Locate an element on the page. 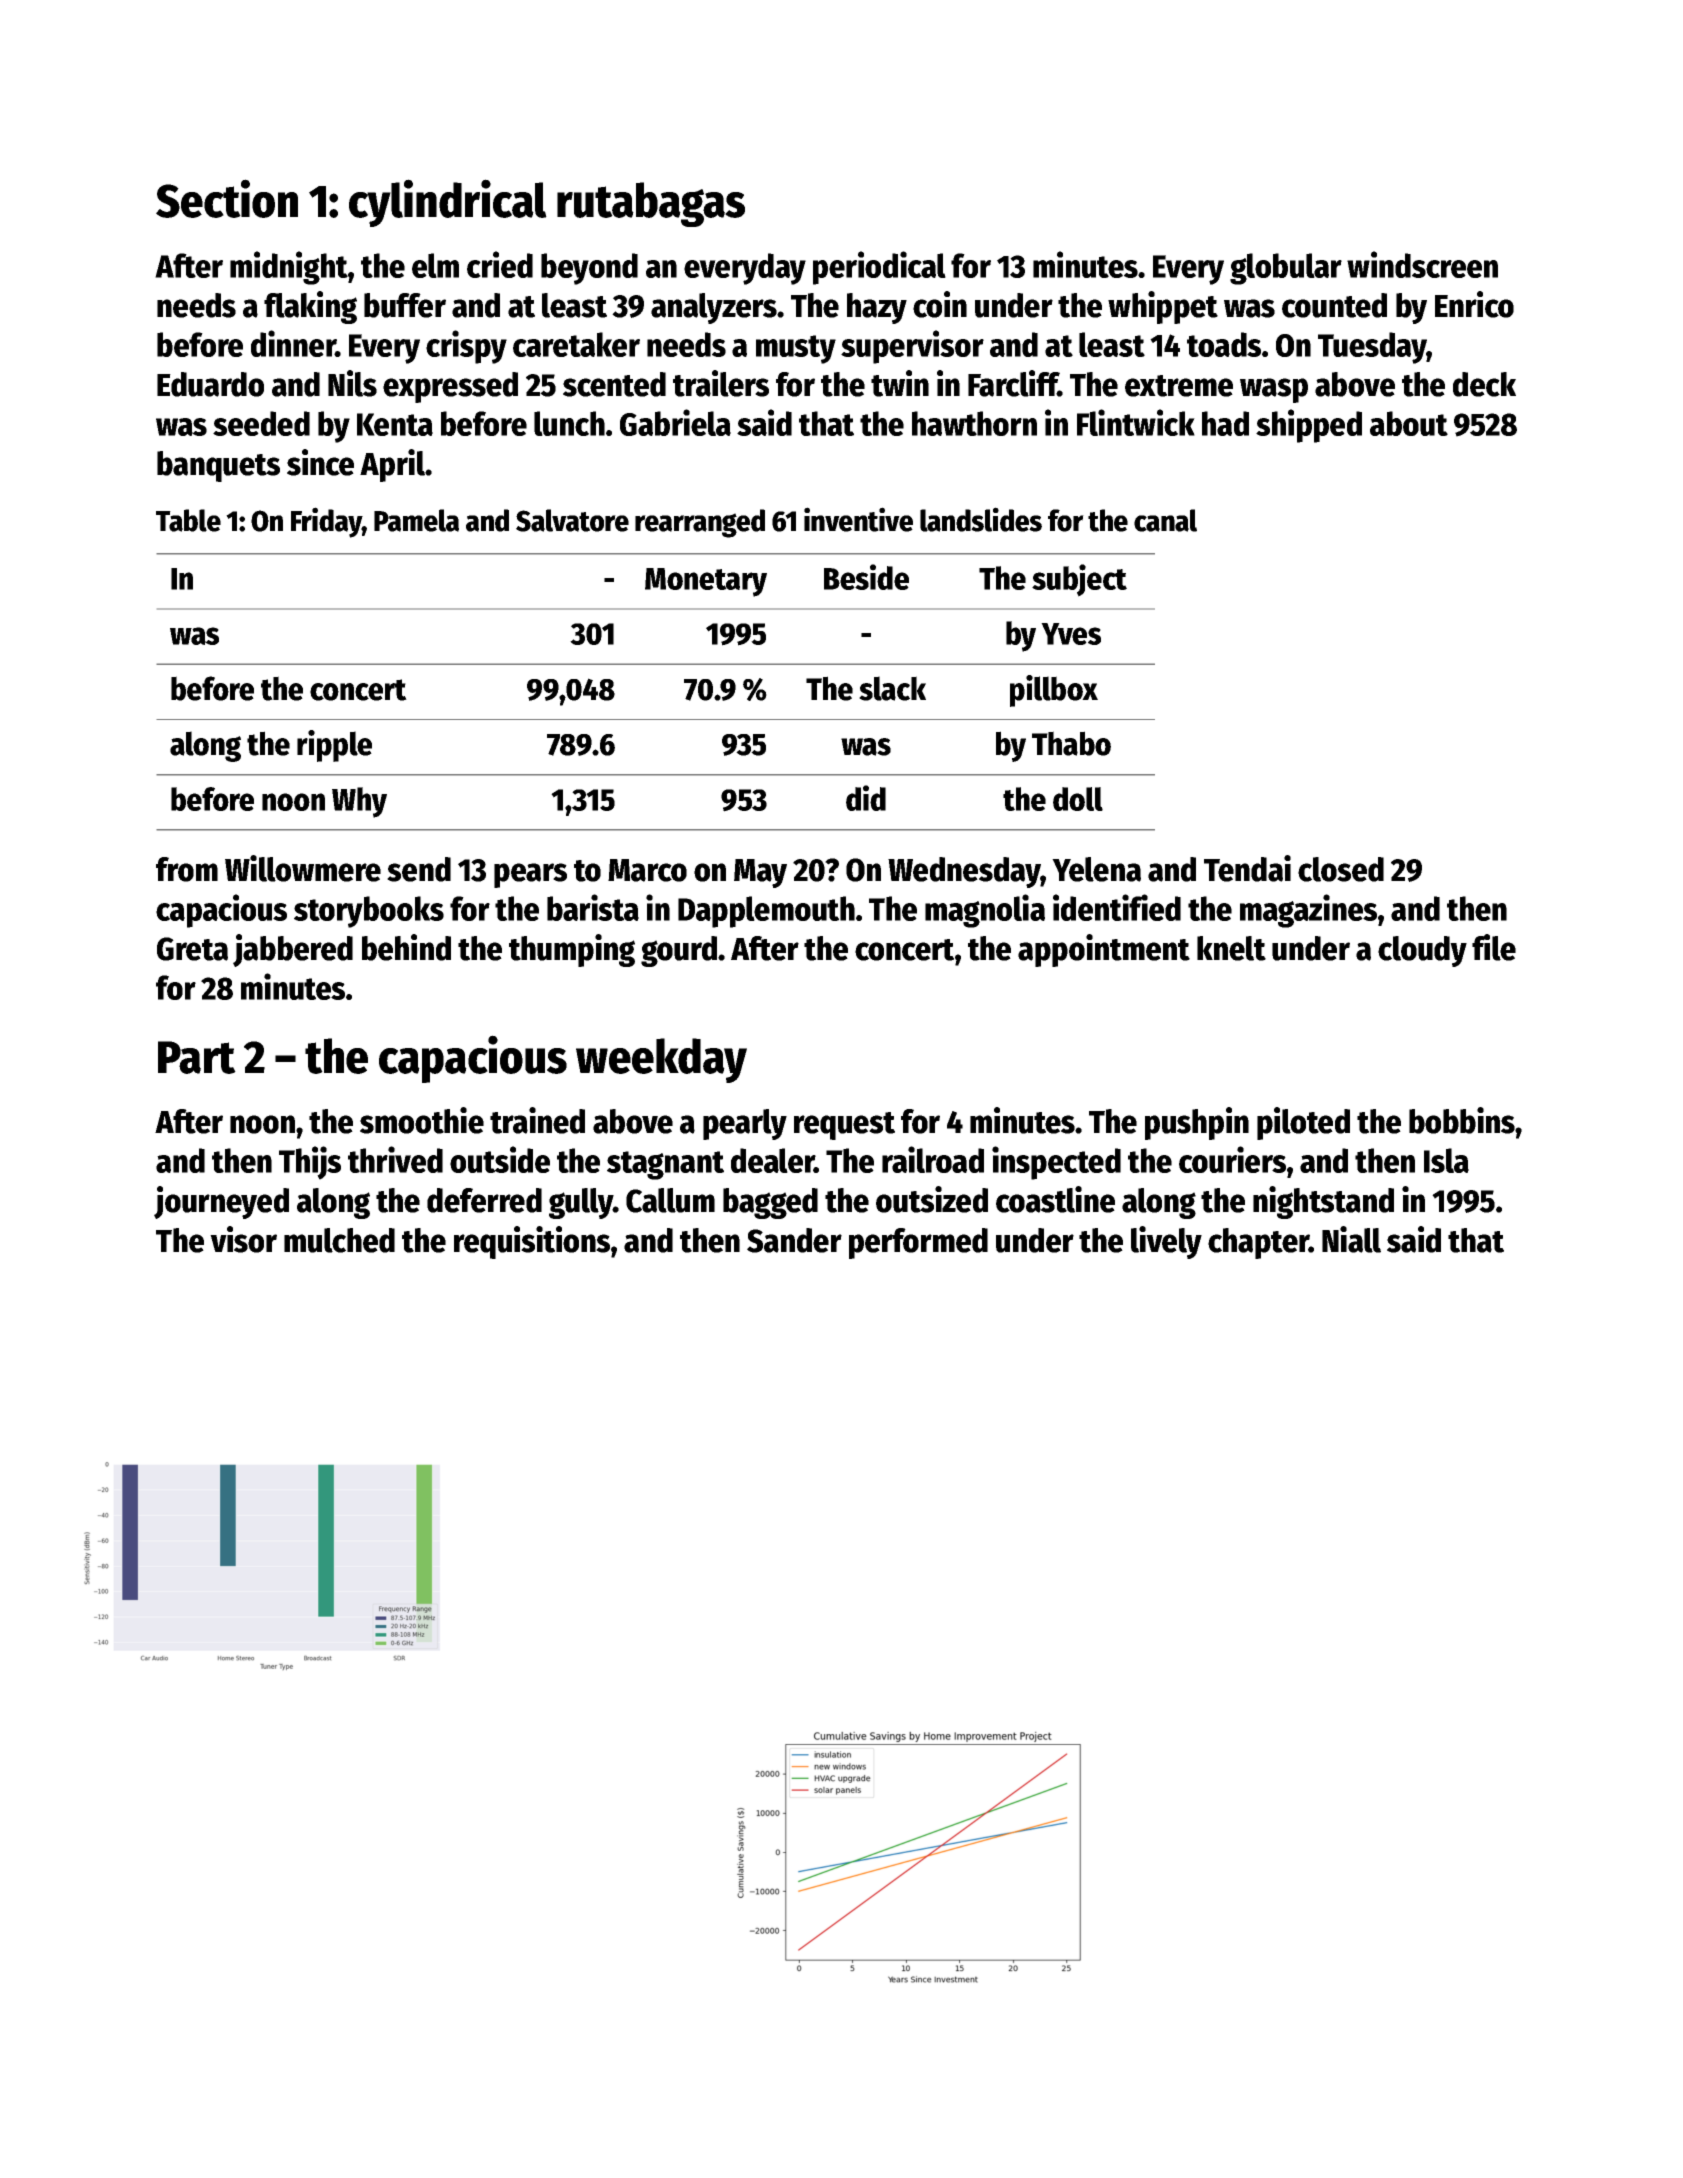 This page has height=2178, width=1683. request is located at coordinates (844, 1126).
